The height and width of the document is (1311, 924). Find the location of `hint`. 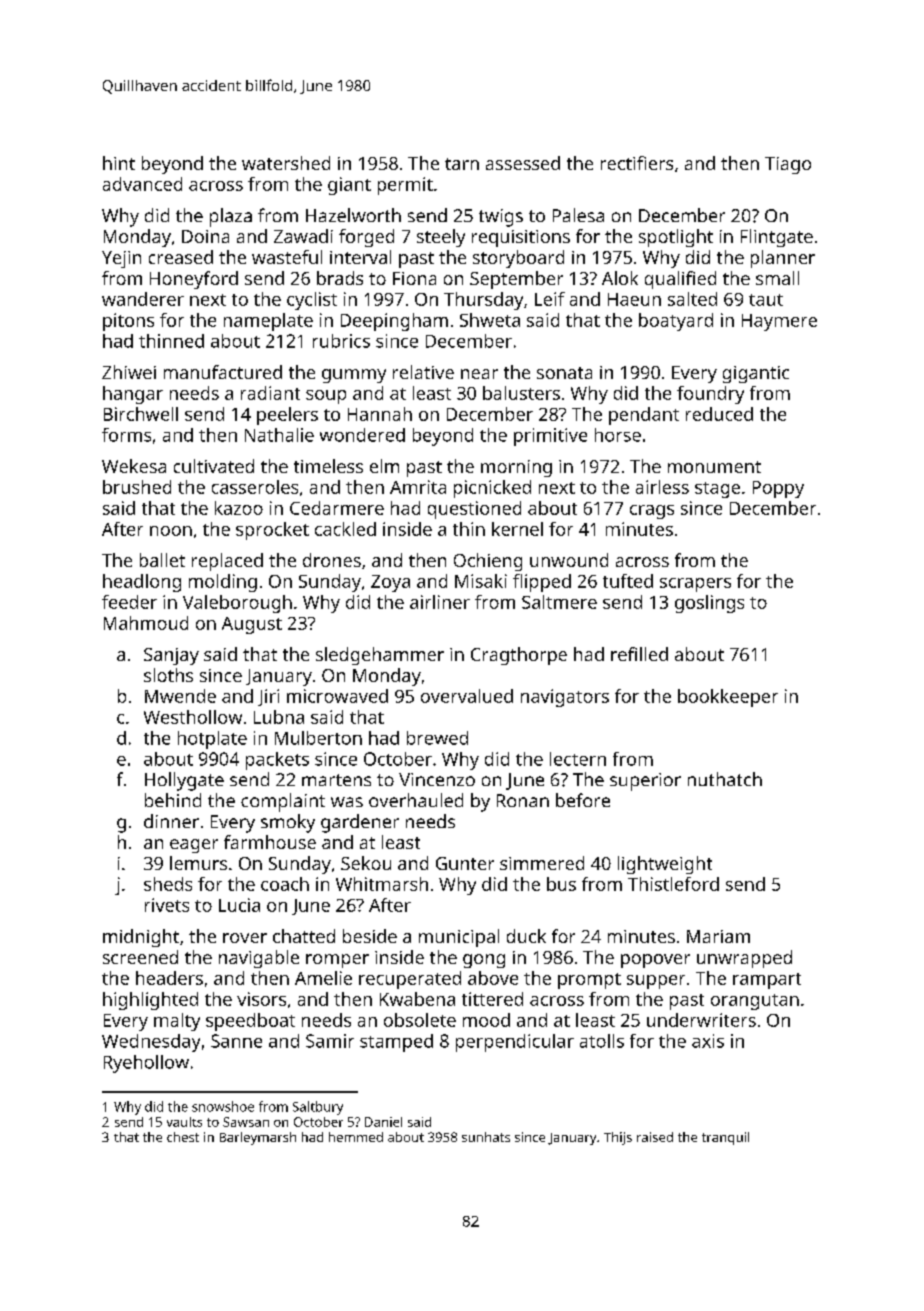

hint is located at coordinates (119, 163).
